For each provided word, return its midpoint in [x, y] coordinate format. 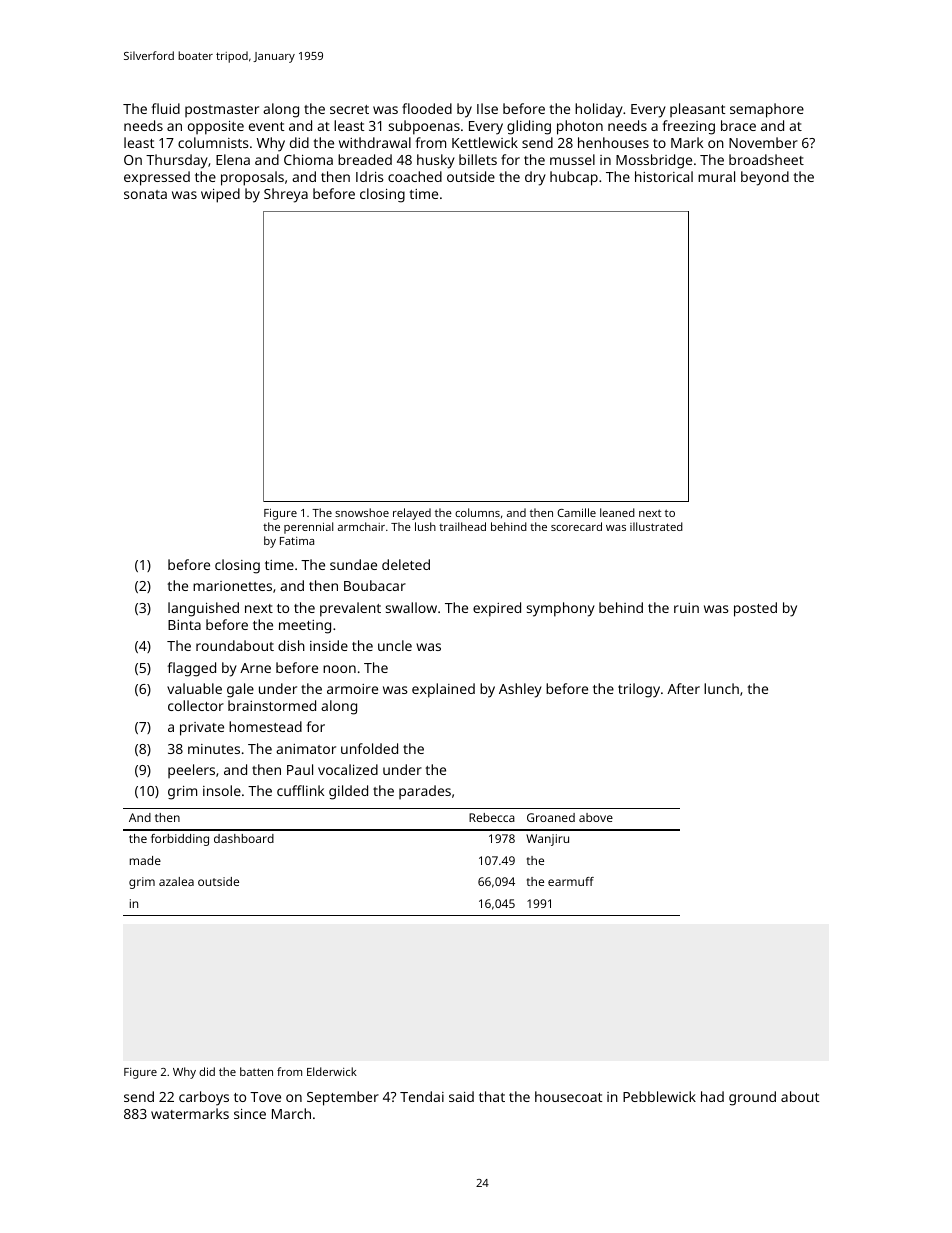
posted [755, 609]
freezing [689, 127]
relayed [412, 514]
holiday [599, 110]
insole [222, 790]
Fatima [297, 541]
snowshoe [362, 512]
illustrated [656, 526]
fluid [166, 108]
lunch [721, 688]
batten [256, 1071]
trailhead [462, 526]
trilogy [639, 690]
